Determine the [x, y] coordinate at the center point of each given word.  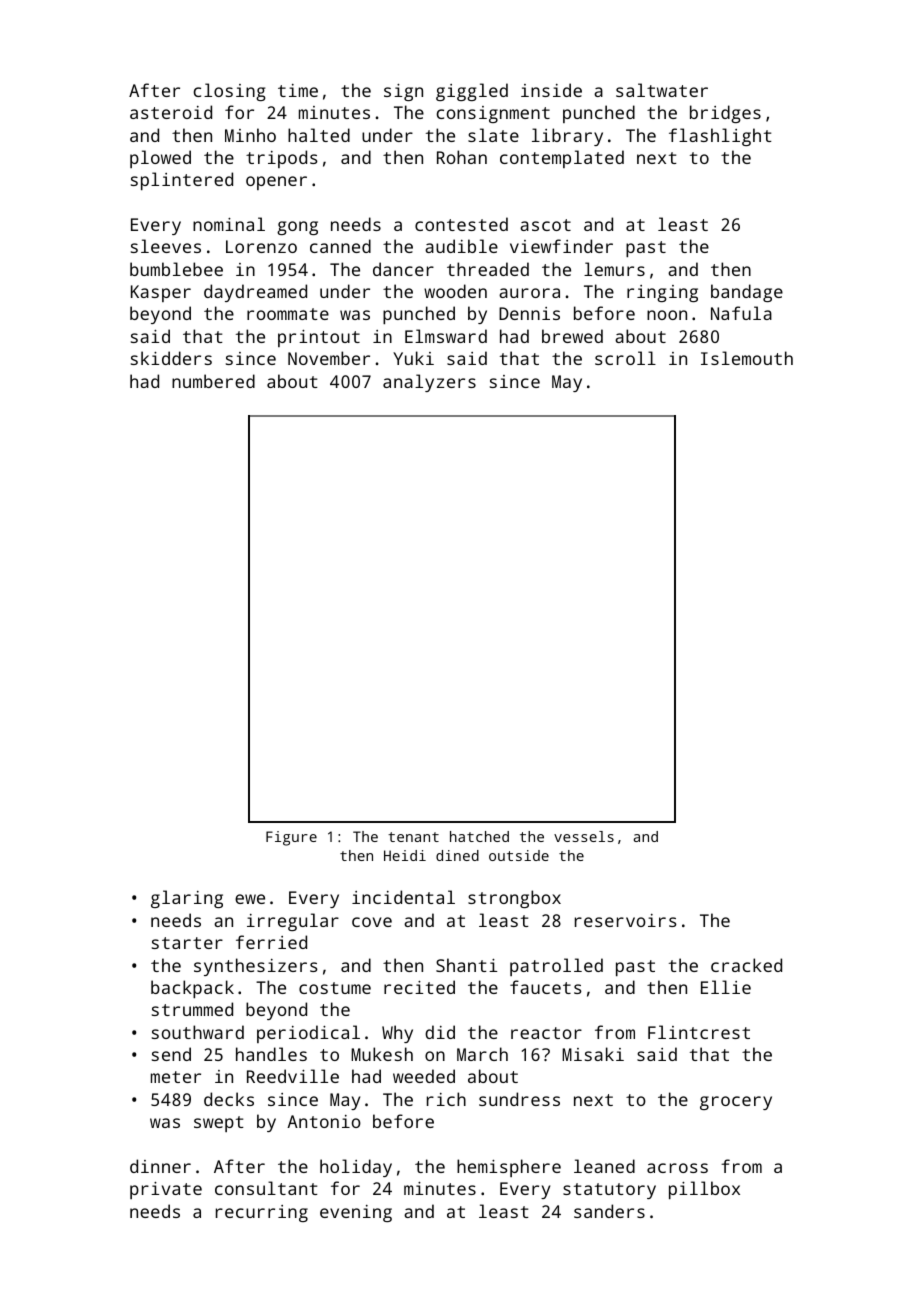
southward [198, 1032]
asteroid [171, 112]
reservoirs [626, 920]
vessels [584, 836]
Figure [291, 838]
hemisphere [509, 1168]
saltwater [662, 90]
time [298, 90]
